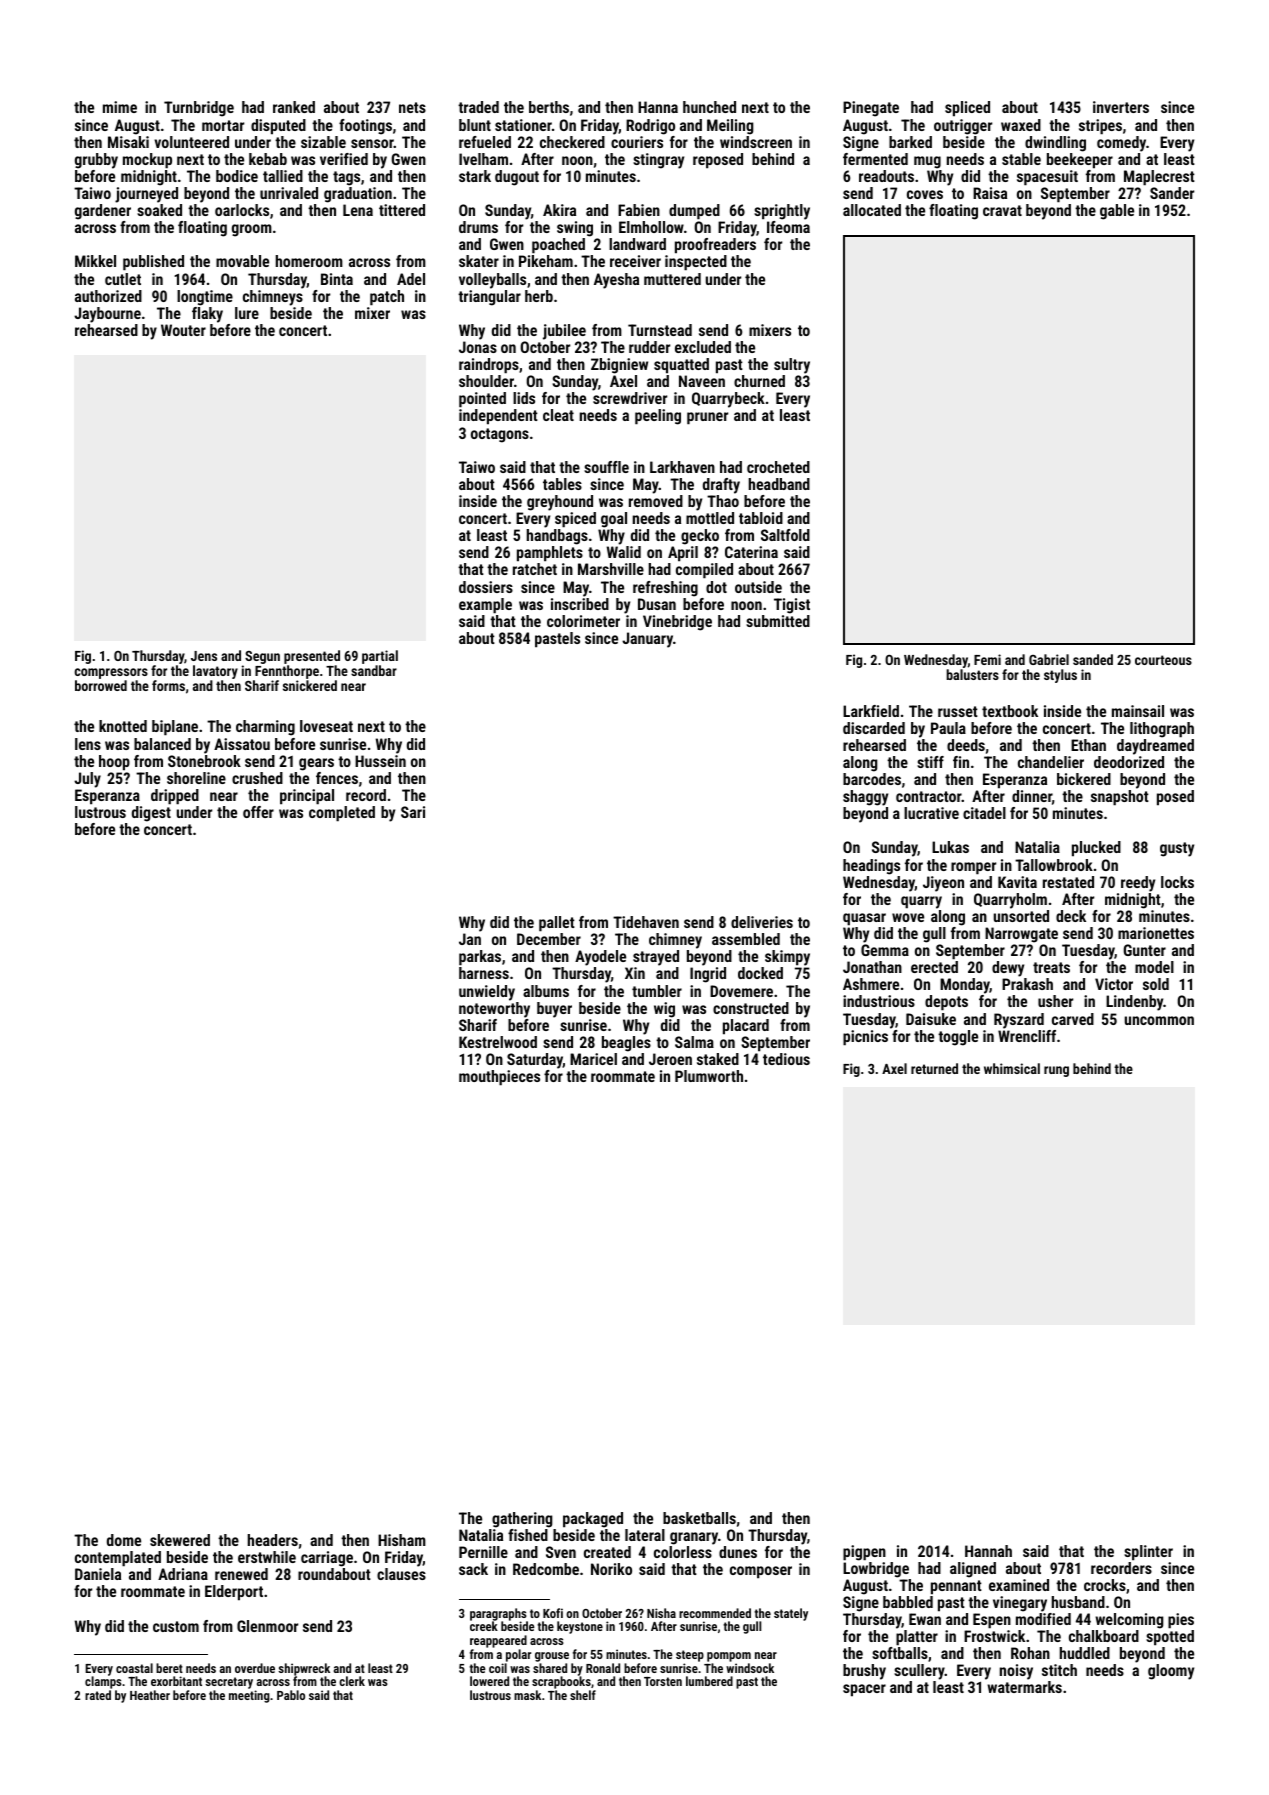 The height and width of the screenshot is (1795, 1269). I want to click on Lukas, so click(950, 847).
